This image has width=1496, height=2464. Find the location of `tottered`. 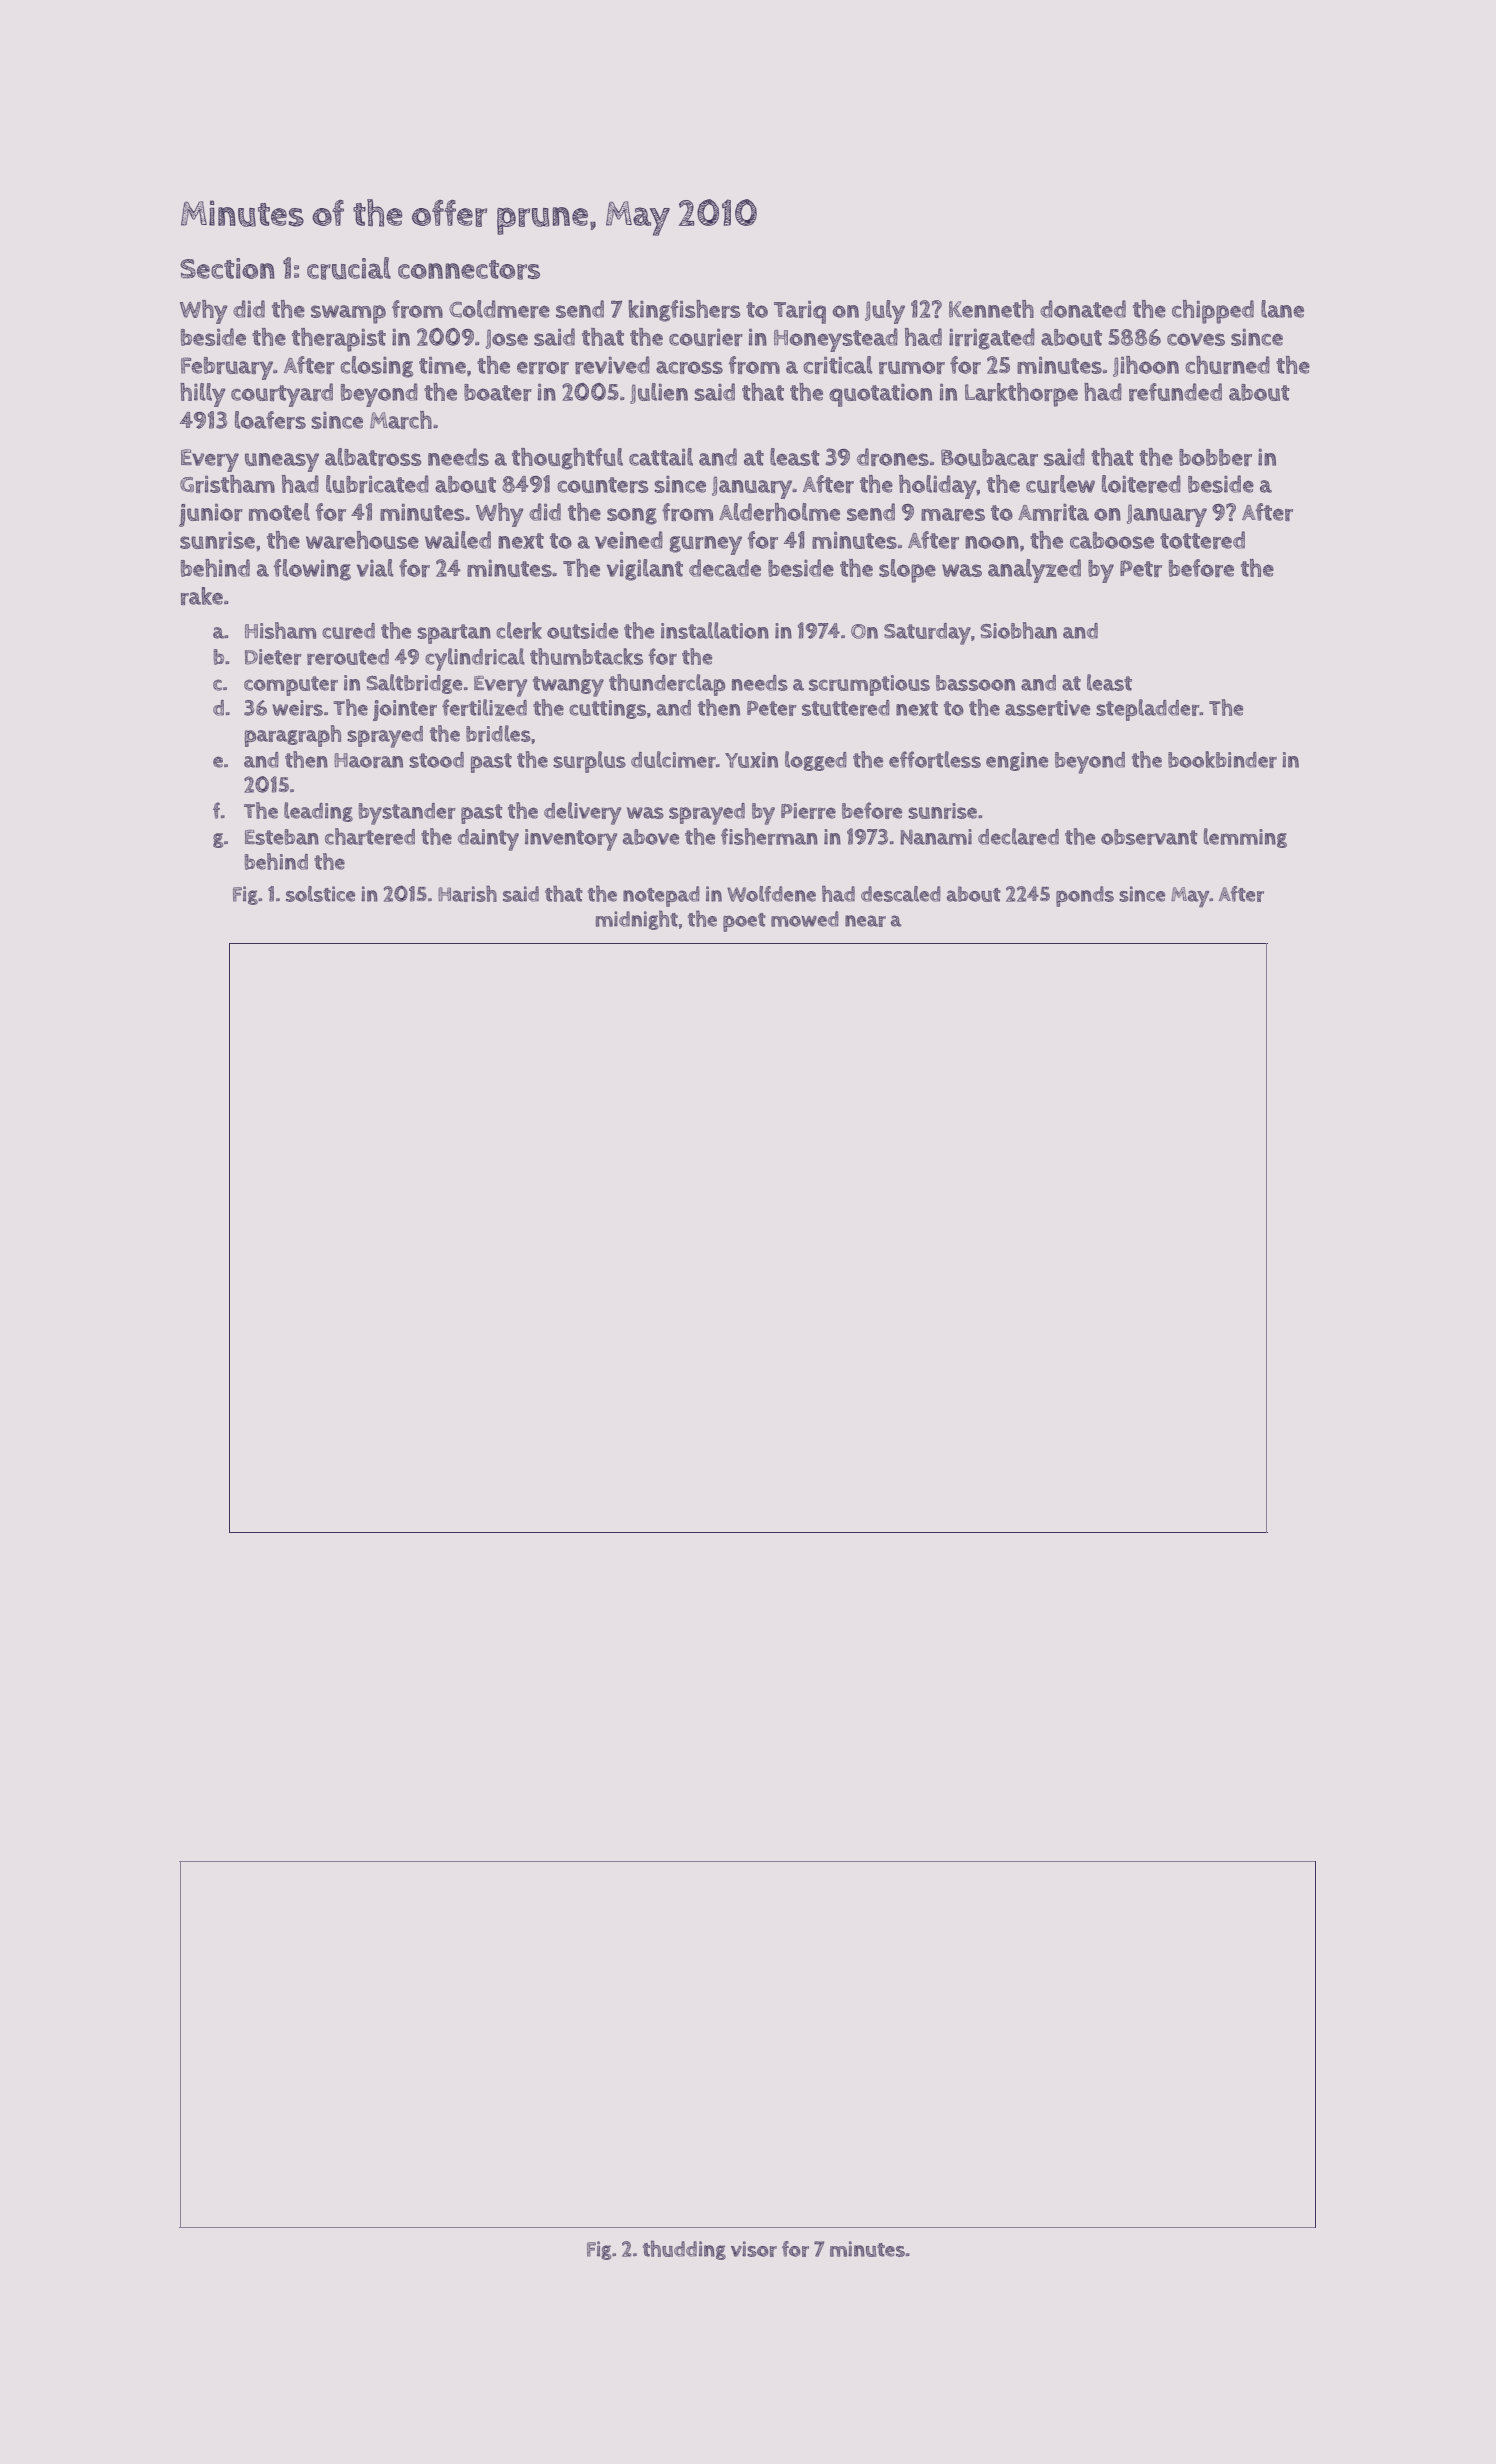

tottered is located at coordinates (1202, 540).
